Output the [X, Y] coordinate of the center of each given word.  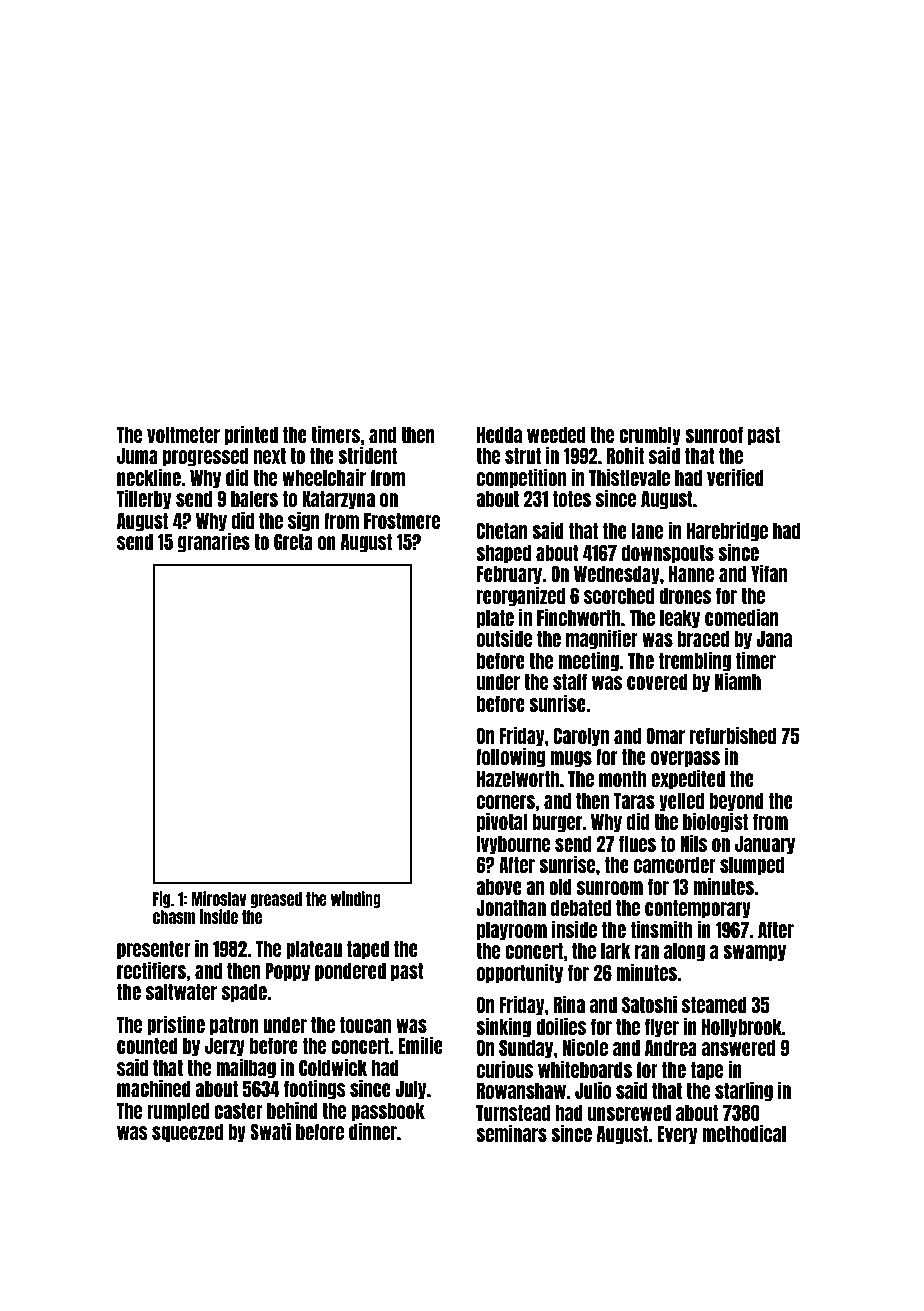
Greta [293, 542]
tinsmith [661, 929]
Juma [137, 456]
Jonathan [511, 908]
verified [735, 477]
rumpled [178, 1112]
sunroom [610, 888]
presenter [154, 950]
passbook [388, 1112]
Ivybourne [513, 845]
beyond [736, 802]
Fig [161, 899]
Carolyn [581, 737]
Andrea [671, 1048]
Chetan [502, 531]
